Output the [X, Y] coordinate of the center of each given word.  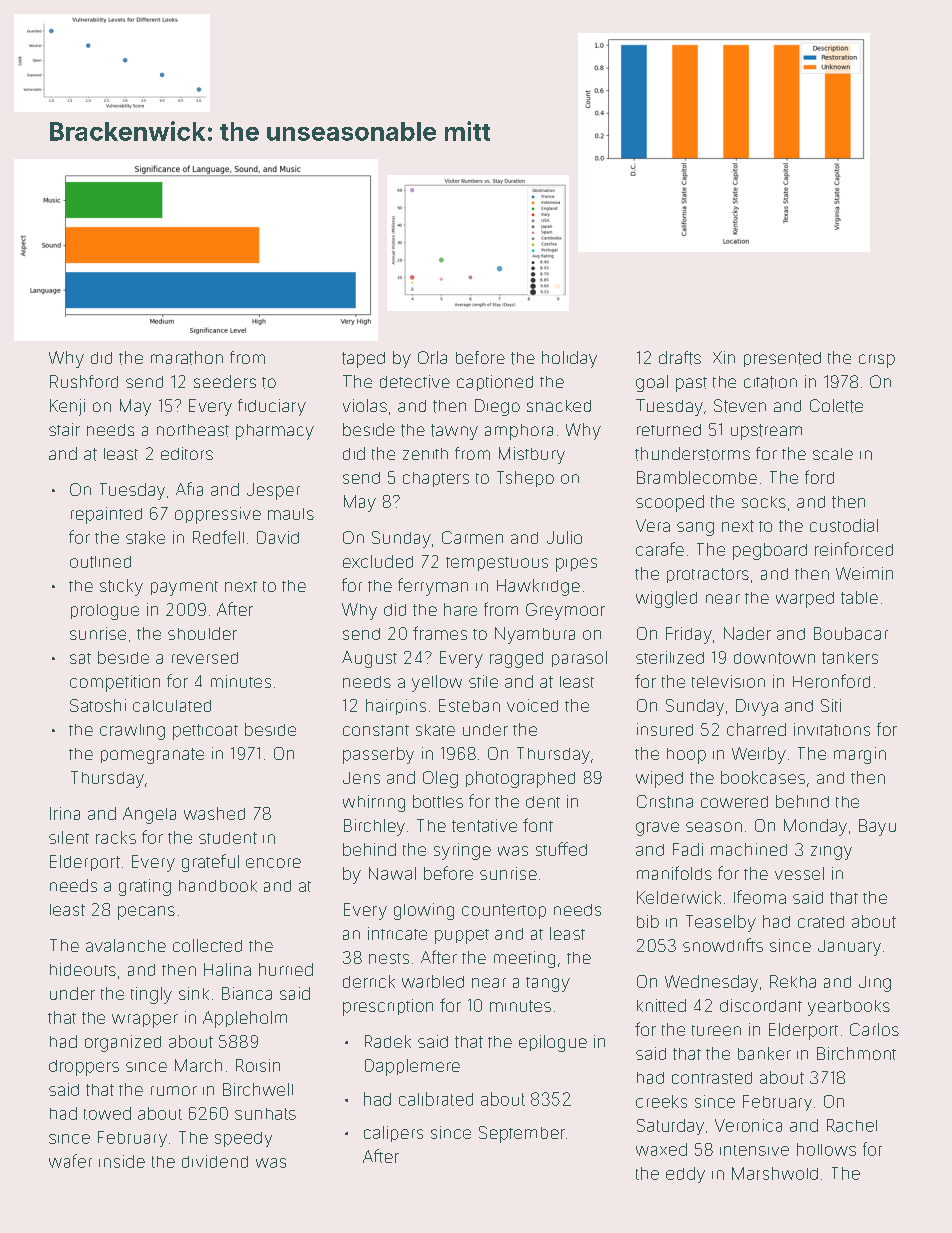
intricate [397, 933]
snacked [559, 406]
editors [187, 453]
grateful [210, 863]
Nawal [392, 873]
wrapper [145, 1021]
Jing [875, 984]
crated [821, 922]
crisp [877, 361]
